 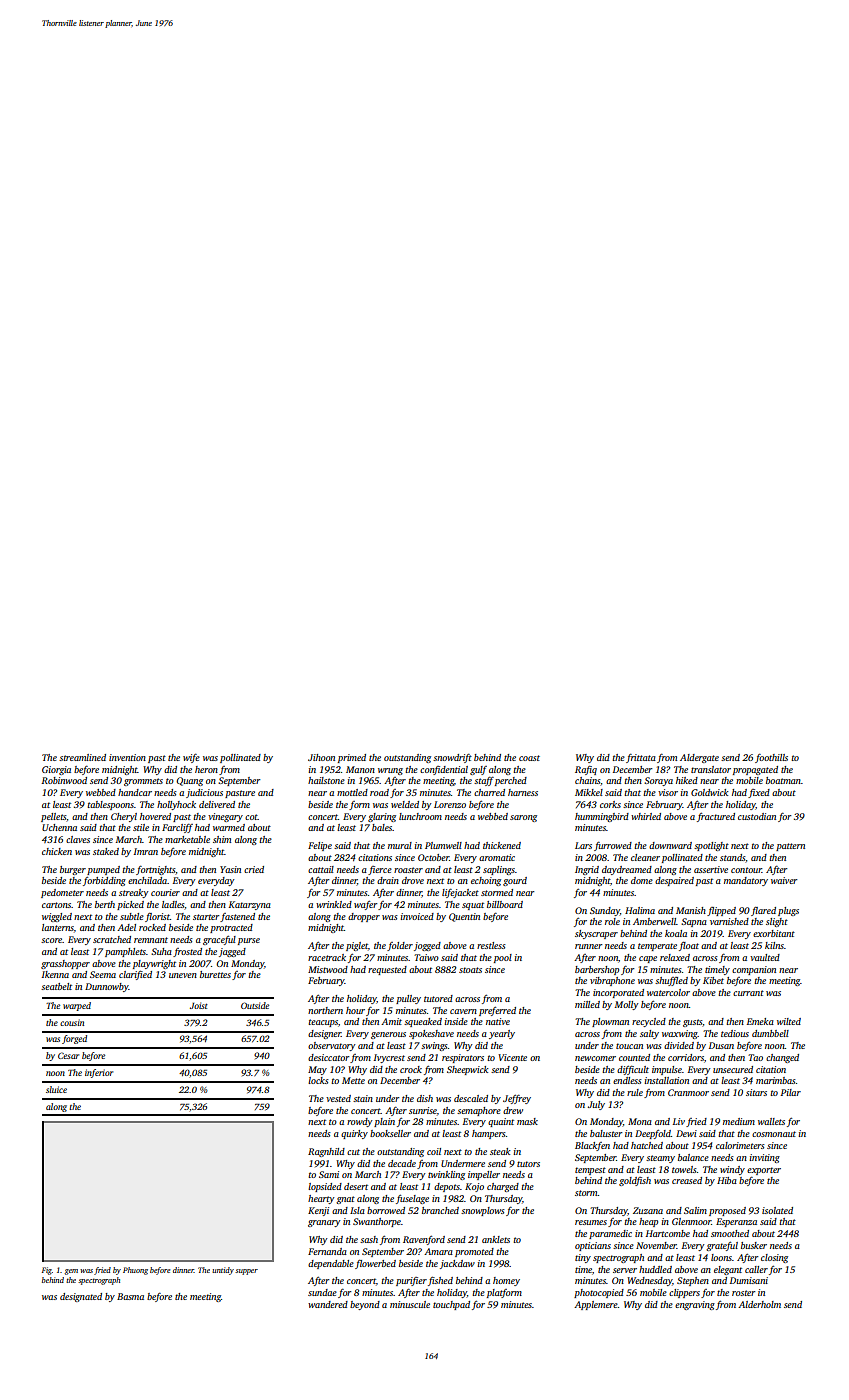 I want to click on Cesar, so click(x=68, y=1055).
